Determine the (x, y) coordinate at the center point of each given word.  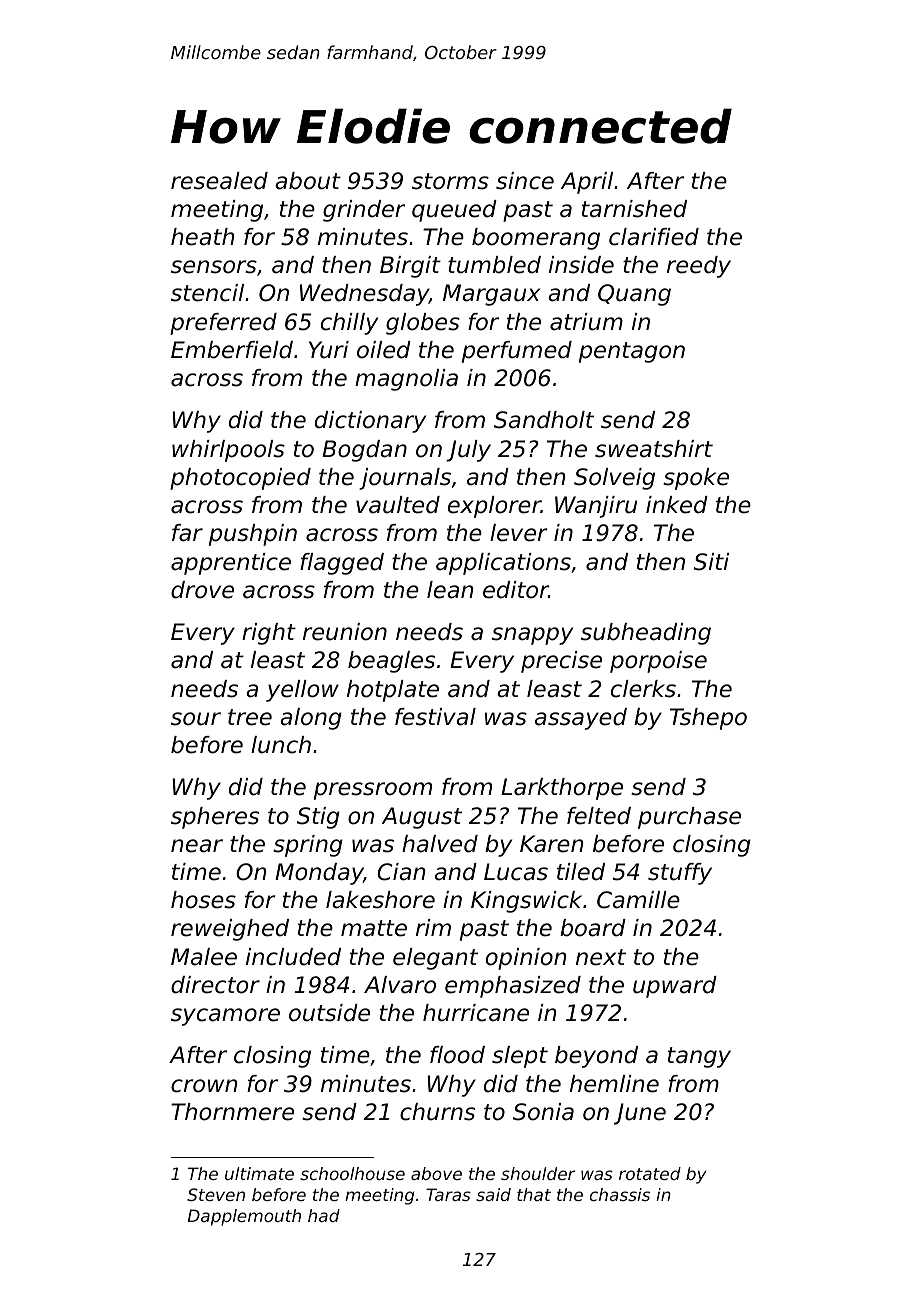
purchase (689, 818)
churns (437, 1112)
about (308, 181)
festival (435, 717)
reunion (345, 632)
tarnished (634, 209)
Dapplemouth (244, 1217)
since (525, 181)
